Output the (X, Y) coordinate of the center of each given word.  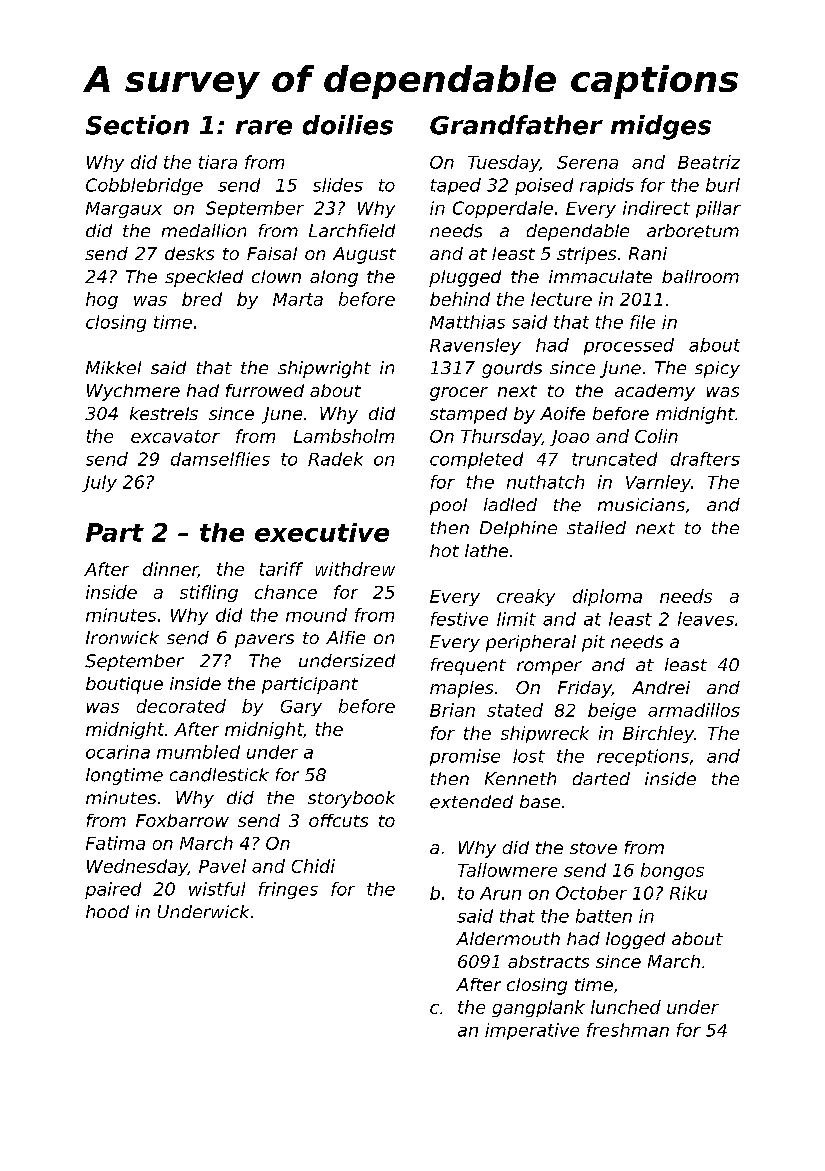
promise (465, 757)
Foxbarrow (182, 820)
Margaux (124, 210)
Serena (587, 162)
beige (612, 711)
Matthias (467, 322)
